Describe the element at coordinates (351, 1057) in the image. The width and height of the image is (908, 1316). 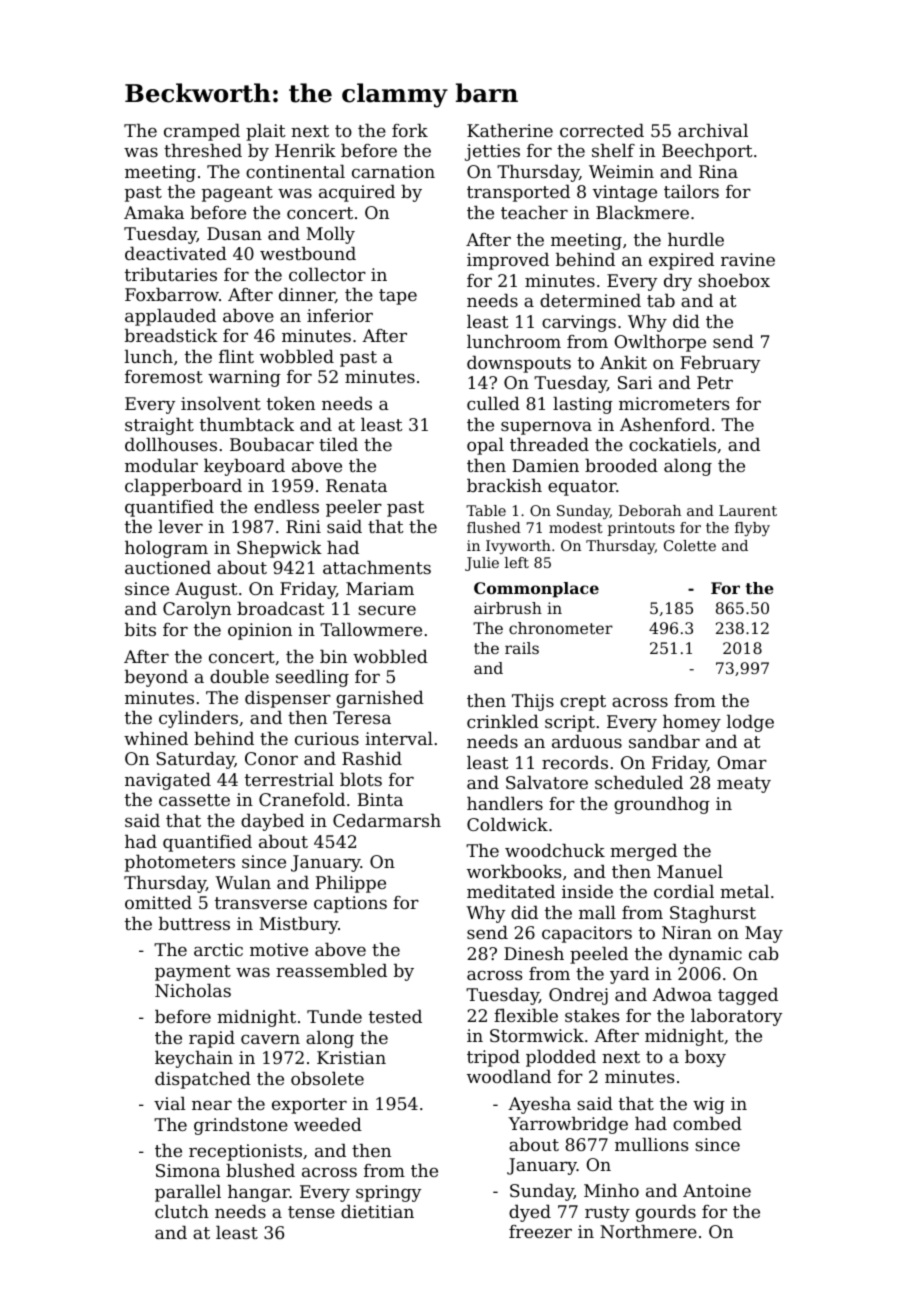
I see `Kristian` at that location.
